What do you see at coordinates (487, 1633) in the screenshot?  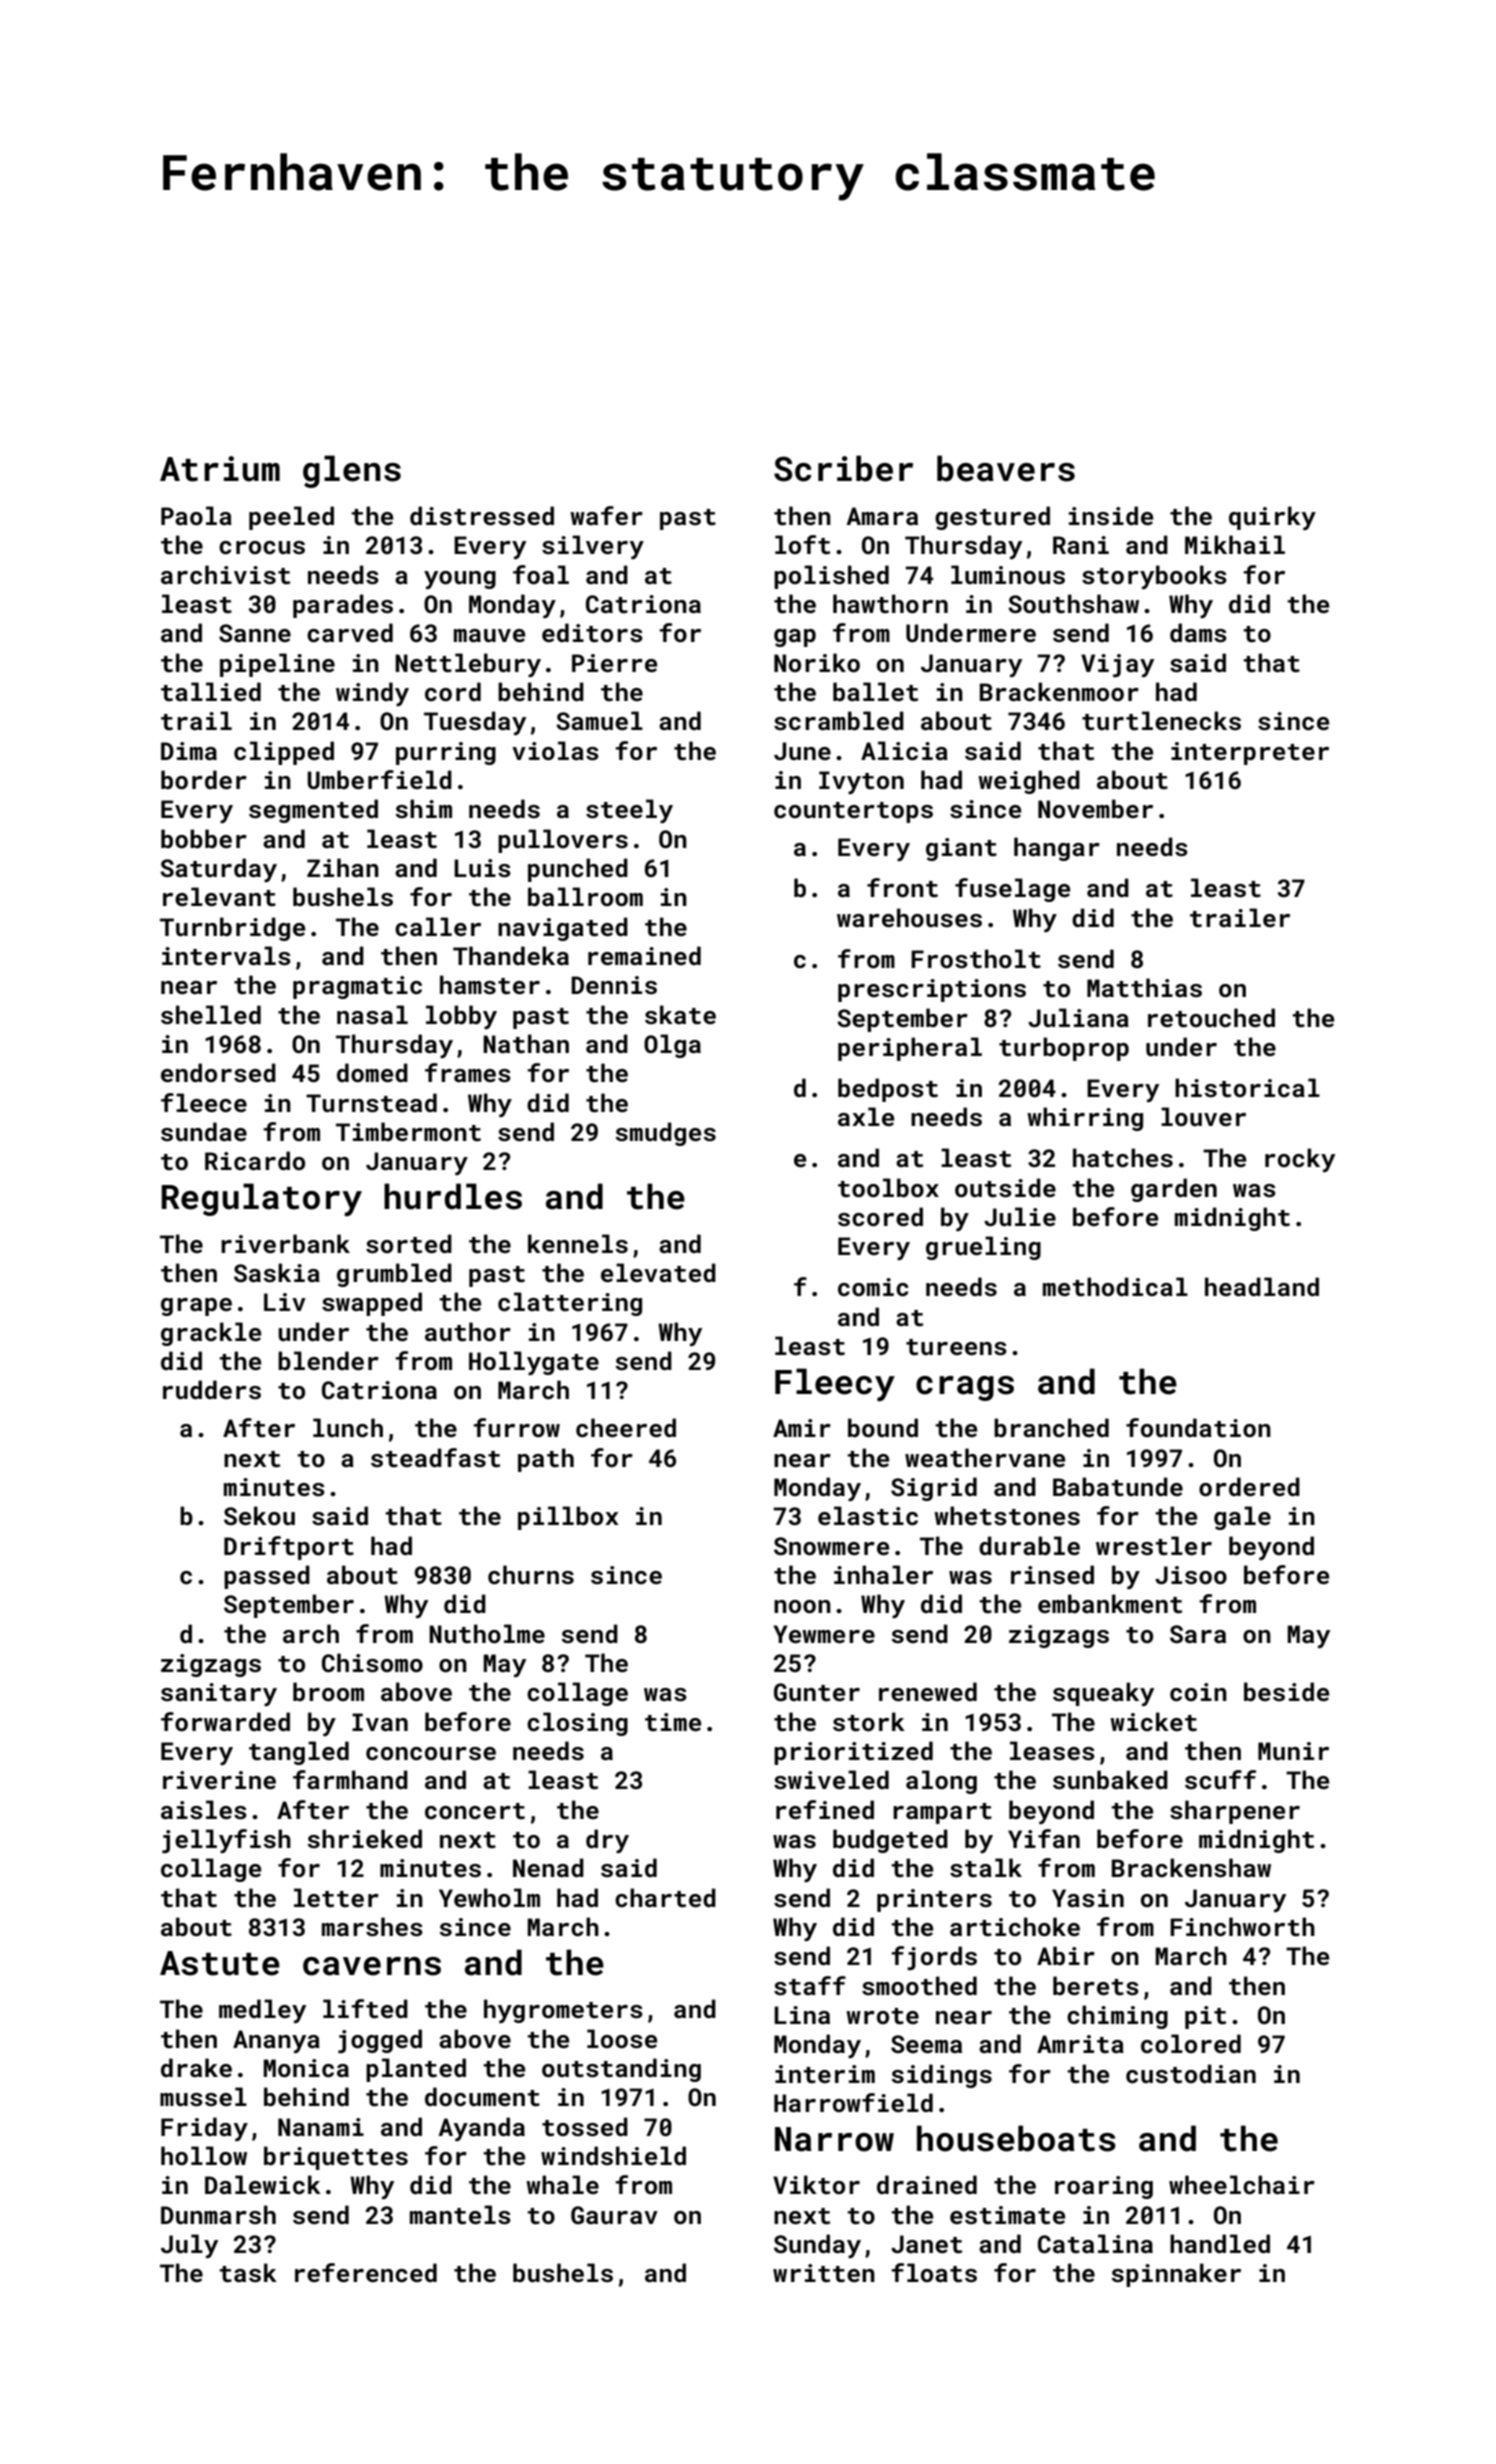 I see `Nutholme` at bounding box center [487, 1633].
